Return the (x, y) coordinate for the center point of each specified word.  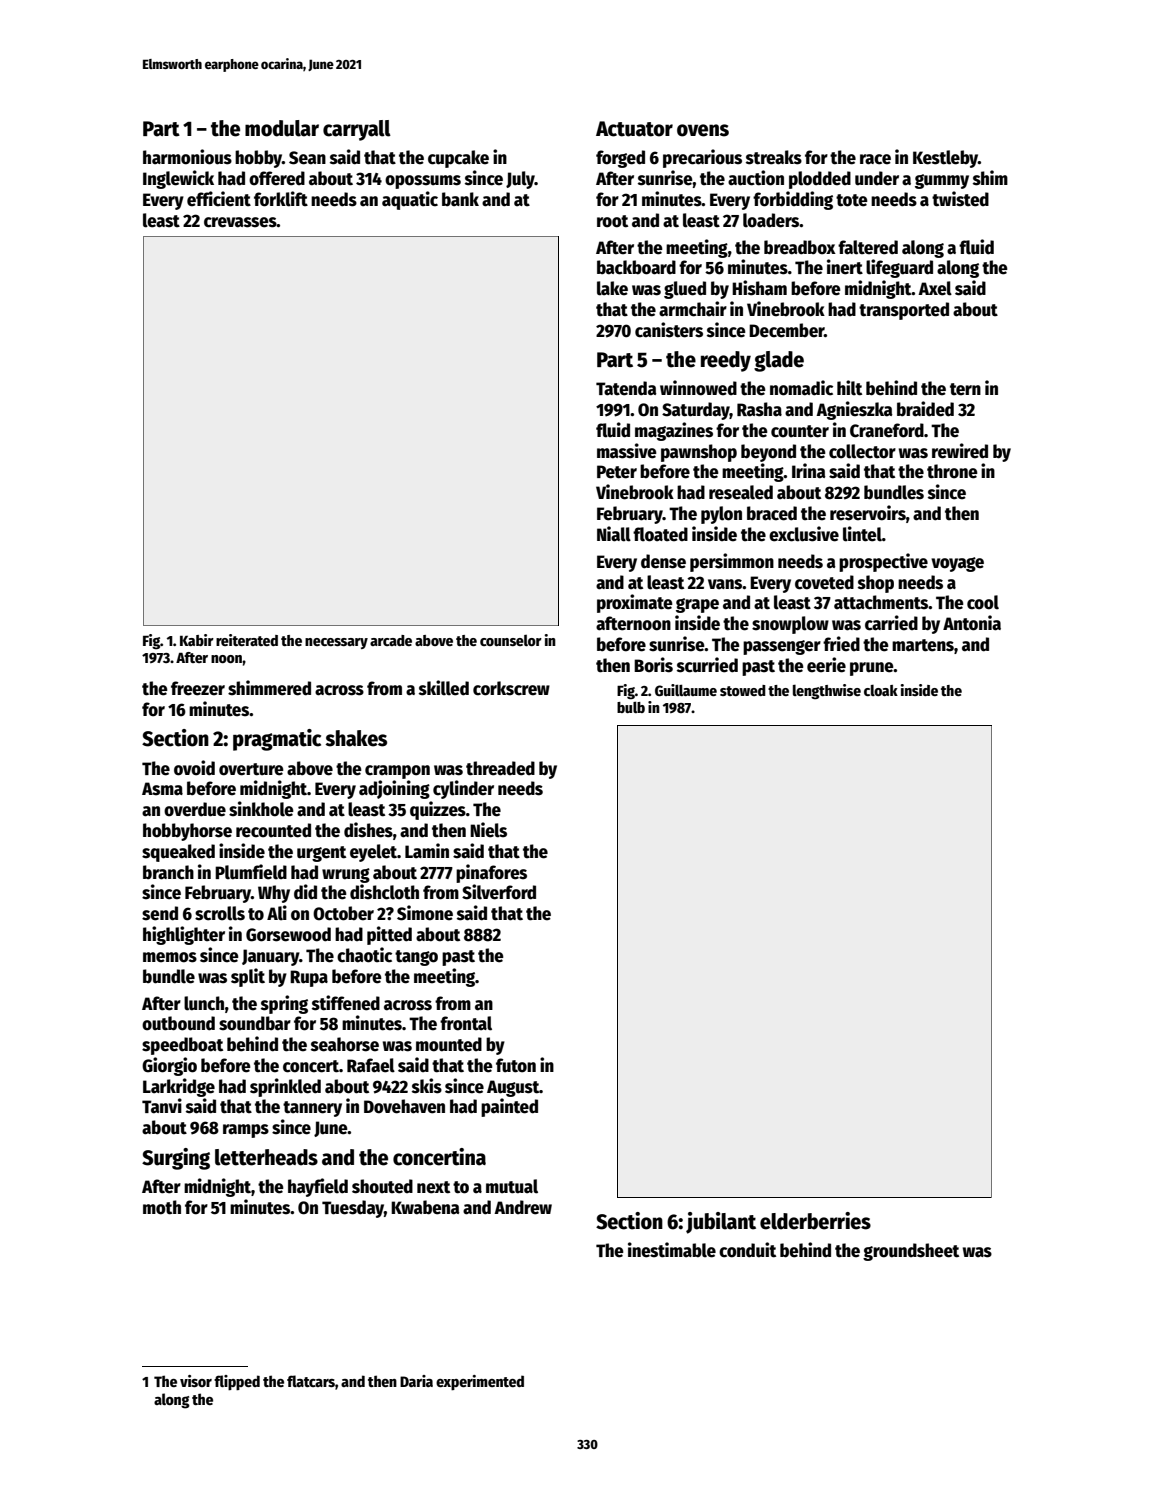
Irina (809, 471)
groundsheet (911, 1252)
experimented (480, 1383)
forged (620, 159)
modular (282, 128)
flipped (237, 1383)
